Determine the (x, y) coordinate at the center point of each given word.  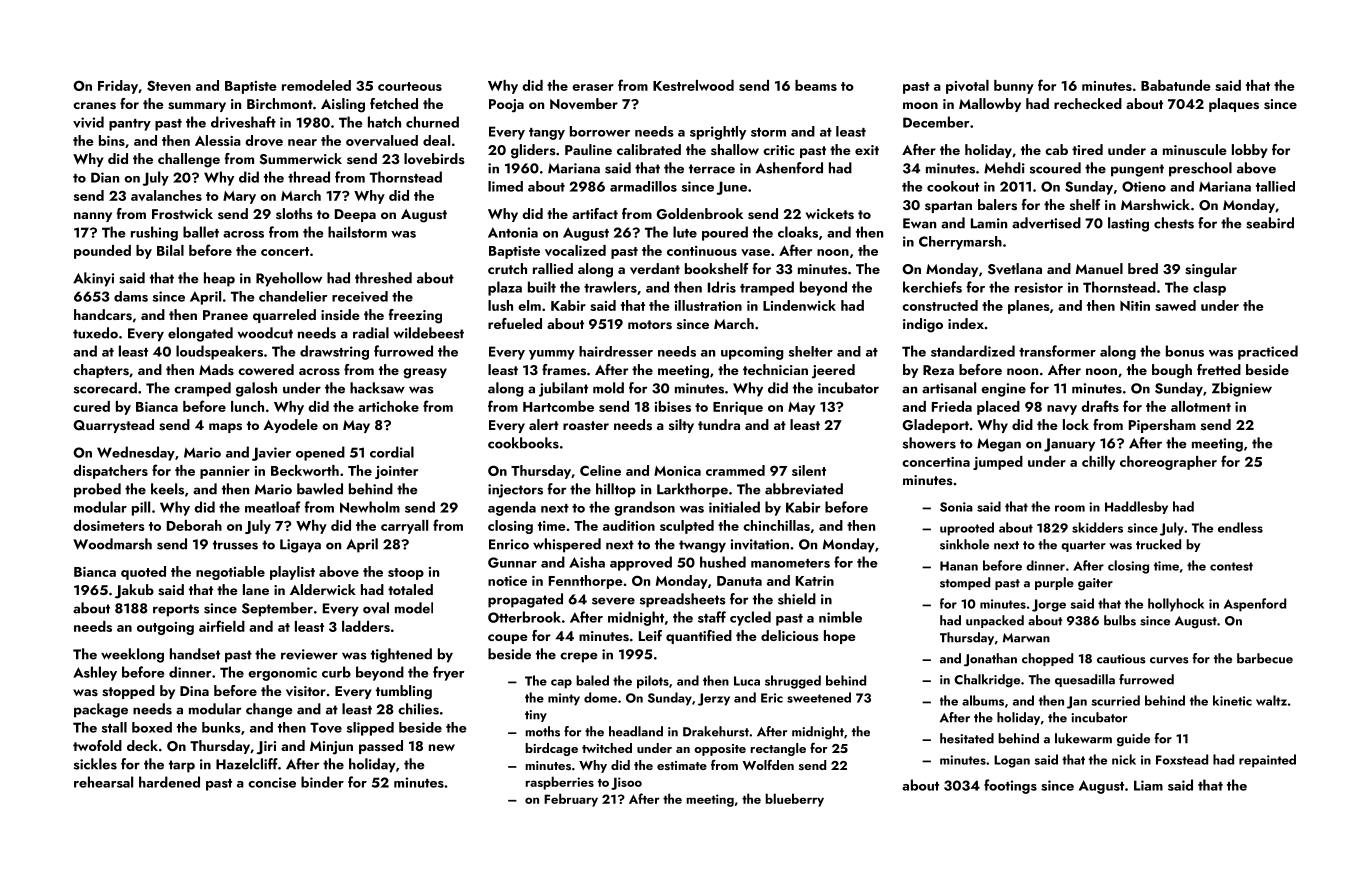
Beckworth (305, 470)
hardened (169, 782)
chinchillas (776, 525)
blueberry (794, 800)
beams (816, 85)
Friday (118, 87)
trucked (1158, 544)
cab (1056, 149)
